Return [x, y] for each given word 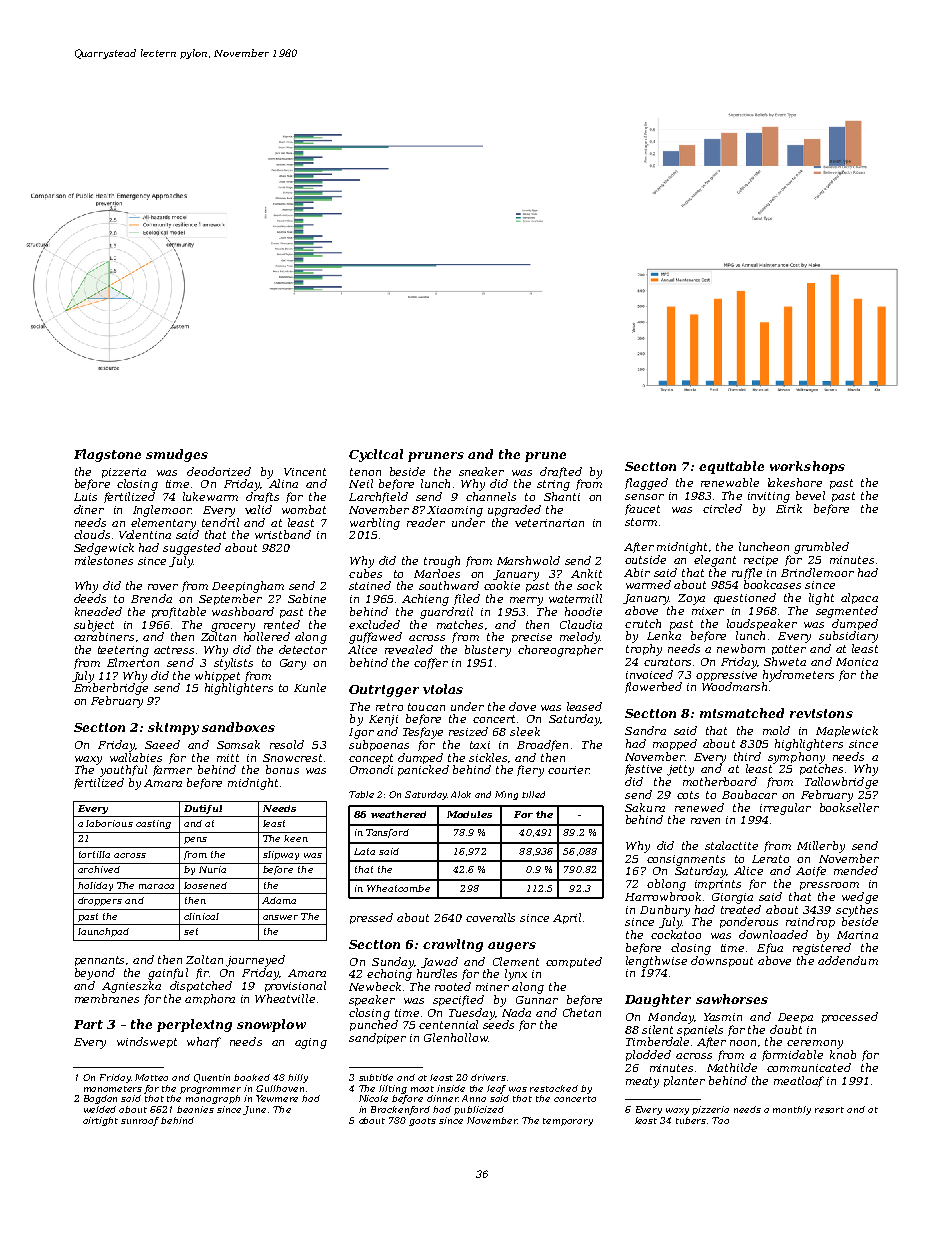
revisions [821, 713]
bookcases [772, 584]
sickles [488, 757]
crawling [453, 945]
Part [88, 1024]
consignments [686, 860]
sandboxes [238, 727]
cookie [502, 585]
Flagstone [107, 455]
